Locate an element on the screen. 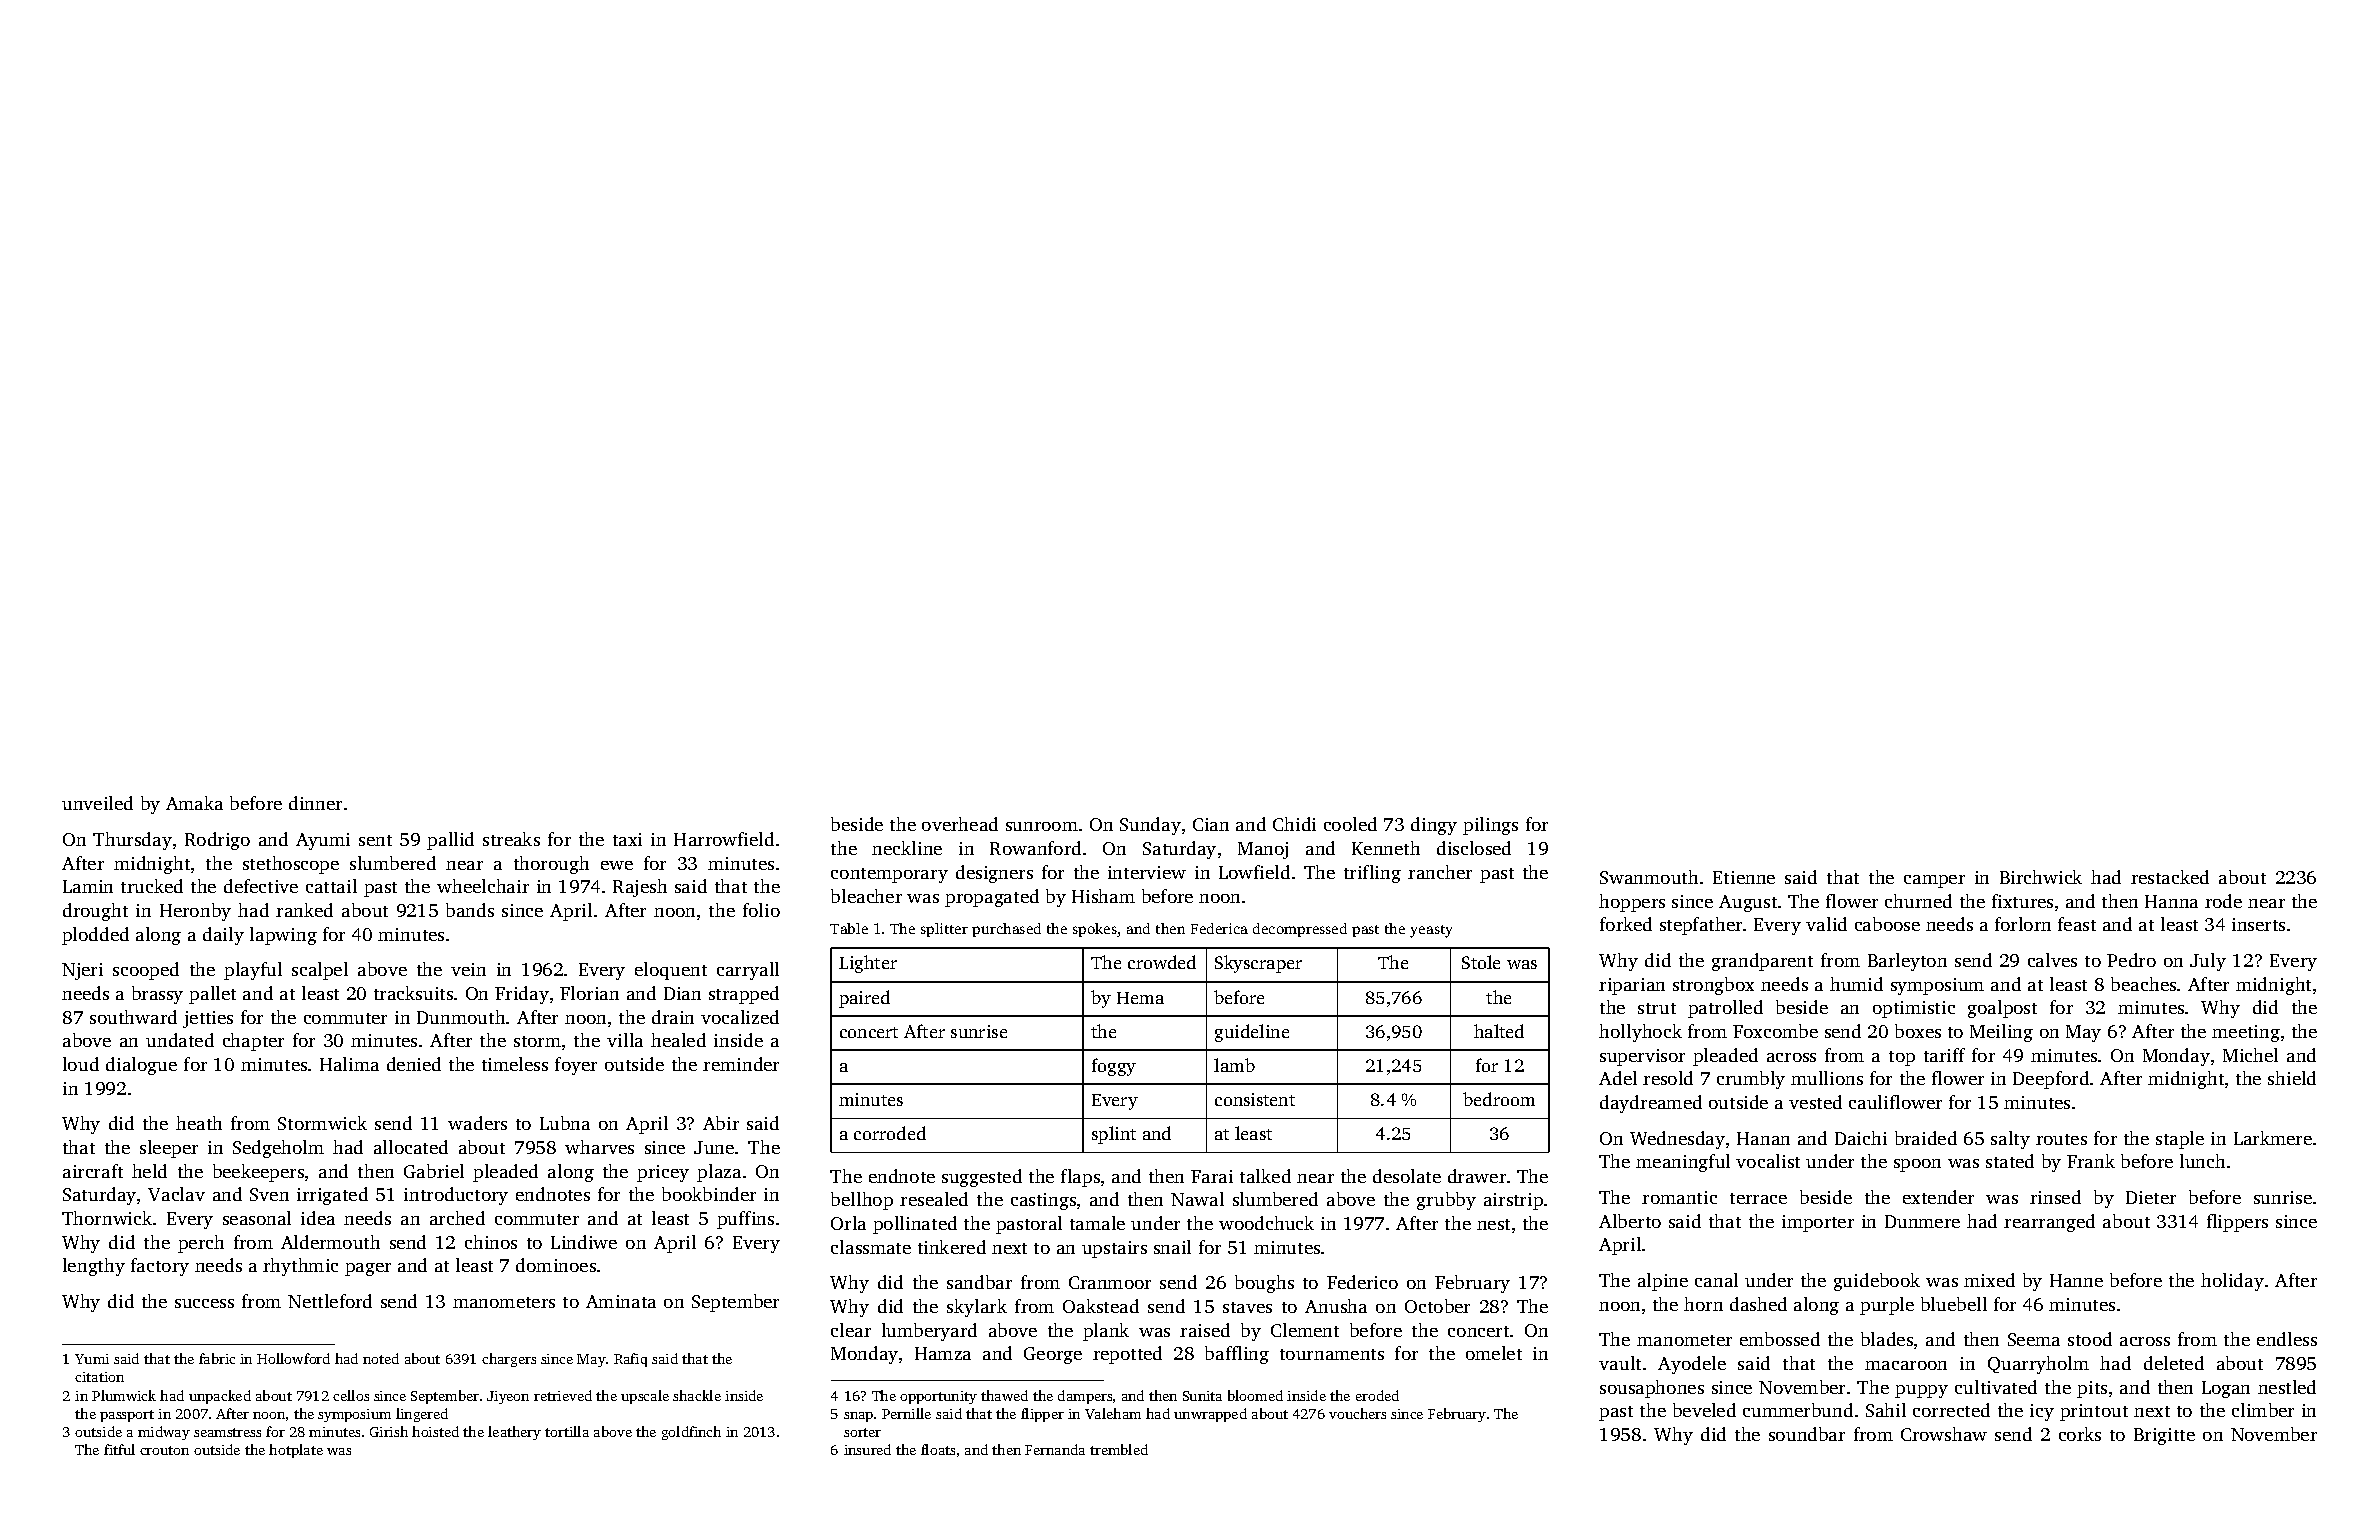 This screenshot has height=1540, width=2380. lapwing is located at coordinates (283, 936).
